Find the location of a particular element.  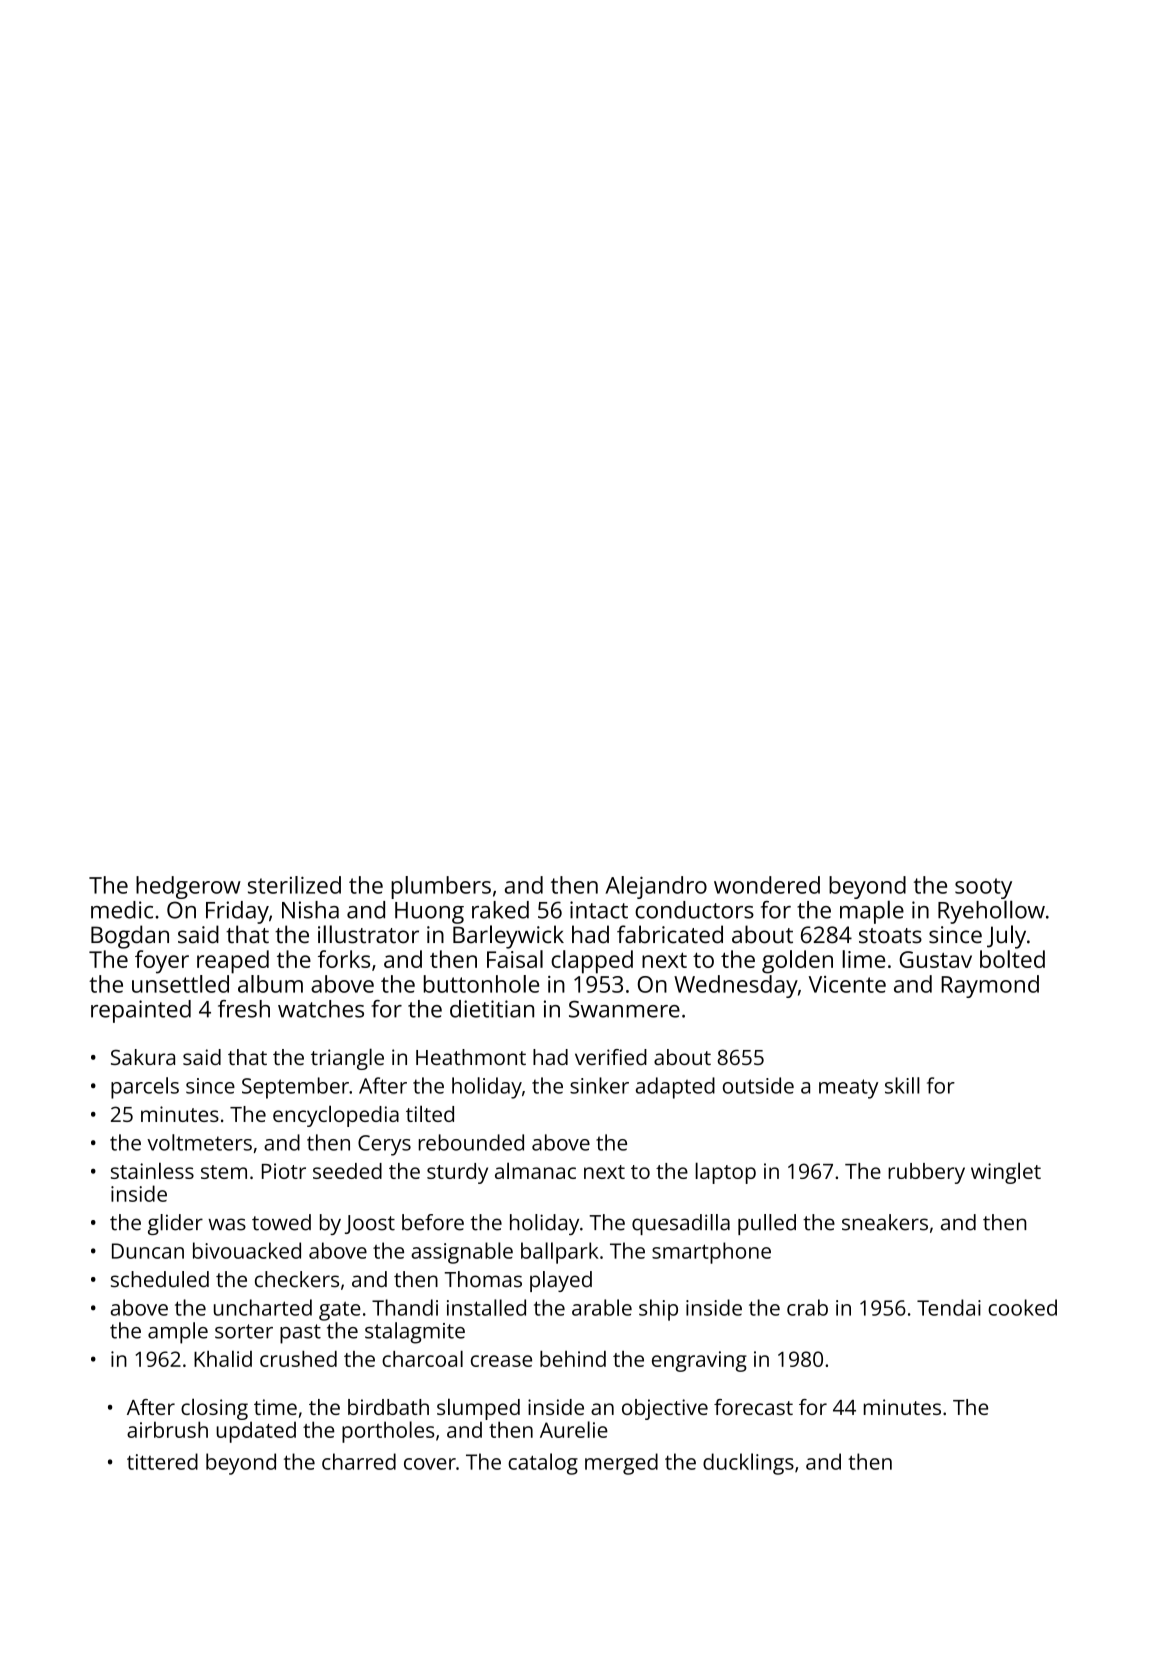

charcoal is located at coordinates (422, 1358).
